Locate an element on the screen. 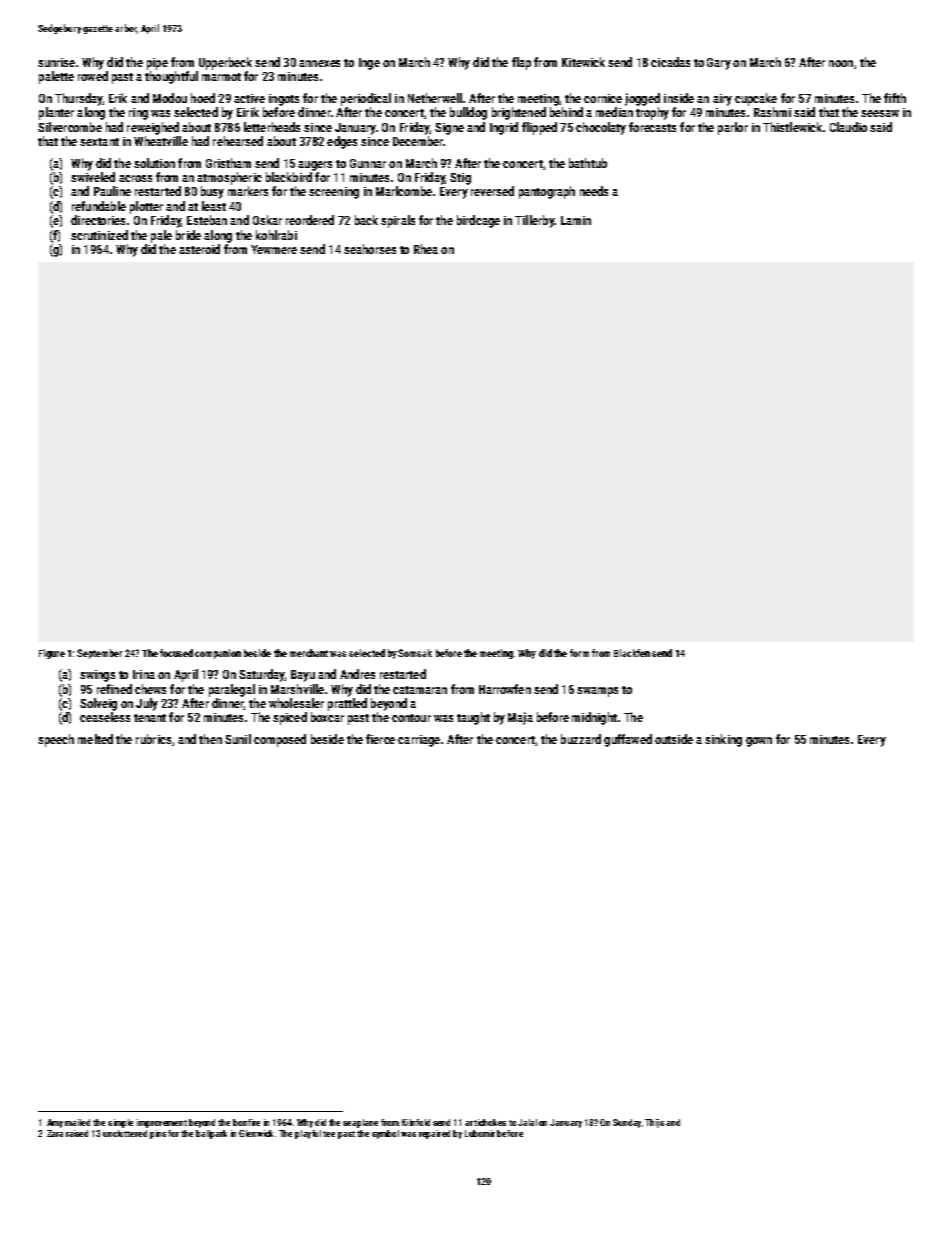 The height and width of the screenshot is (1233, 952). sinking is located at coordinates (723, 740).
